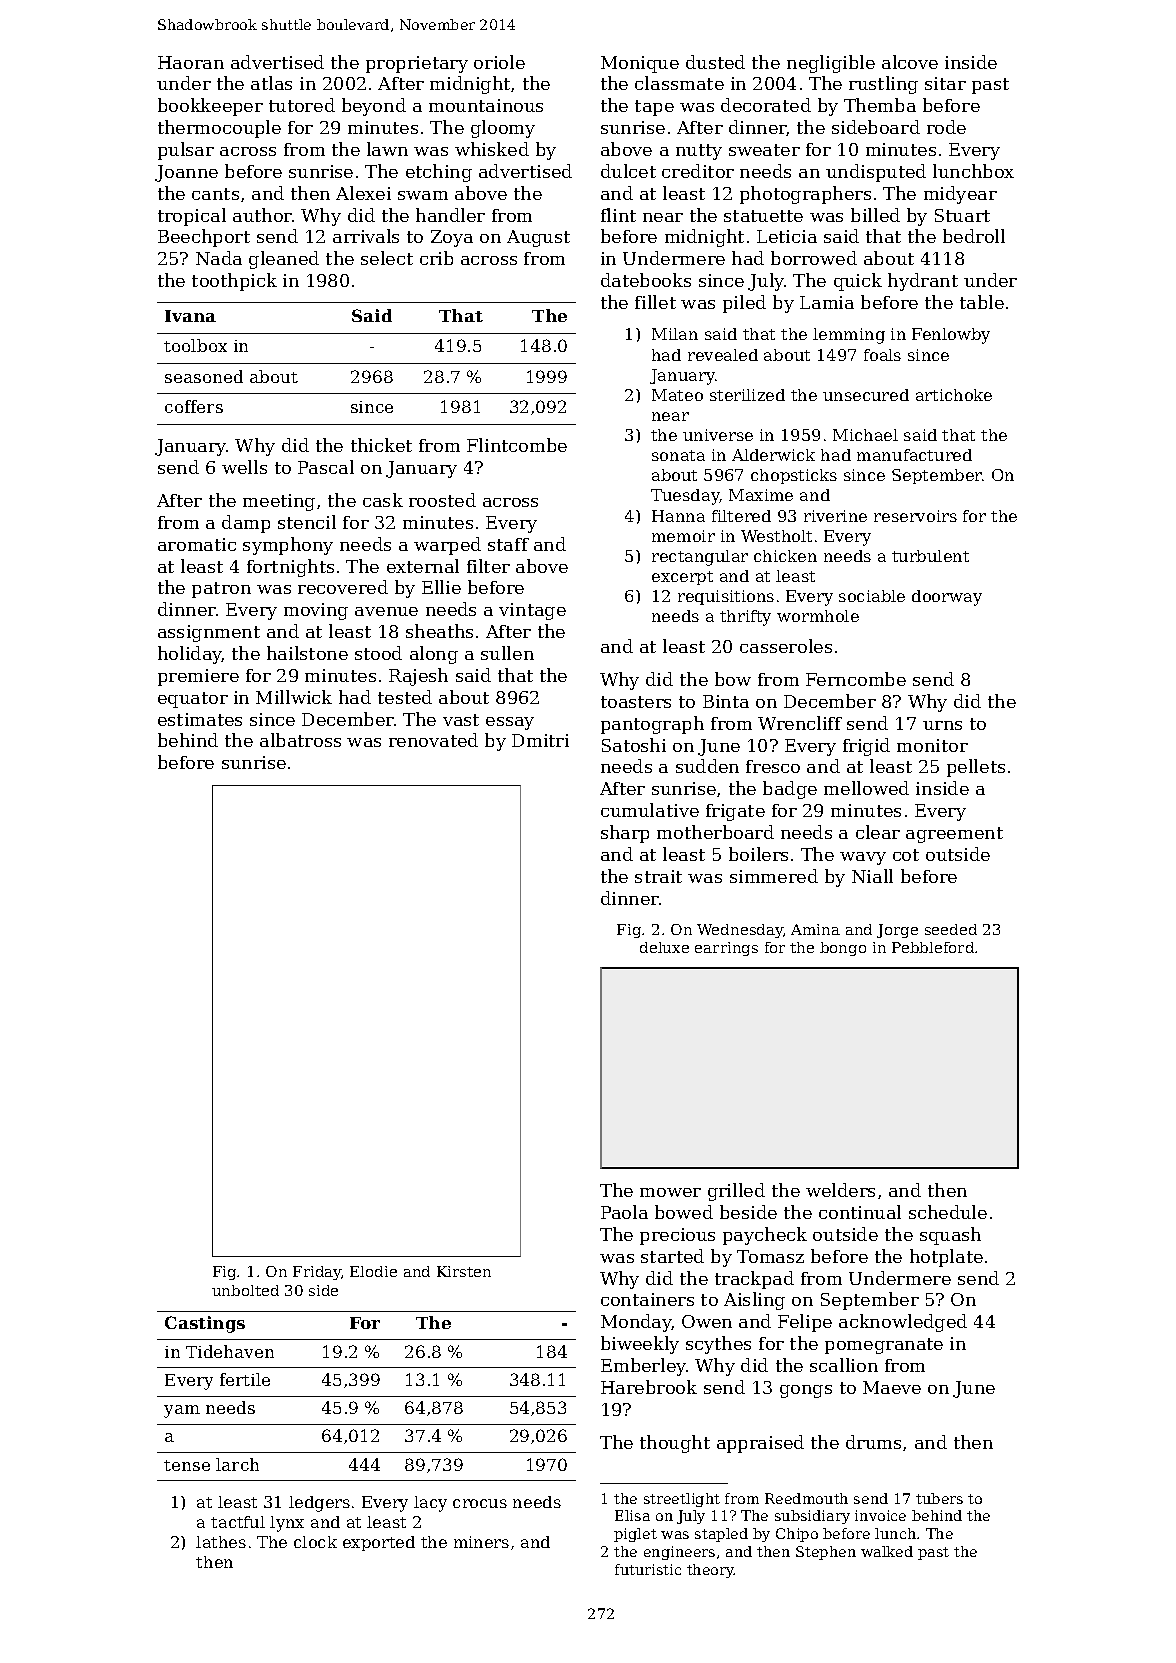 The width and height of the screenshot is (1176, 1663). Describe the element at coordinates (238, 1522) in the screenshot. I see `tactful` at that location.
